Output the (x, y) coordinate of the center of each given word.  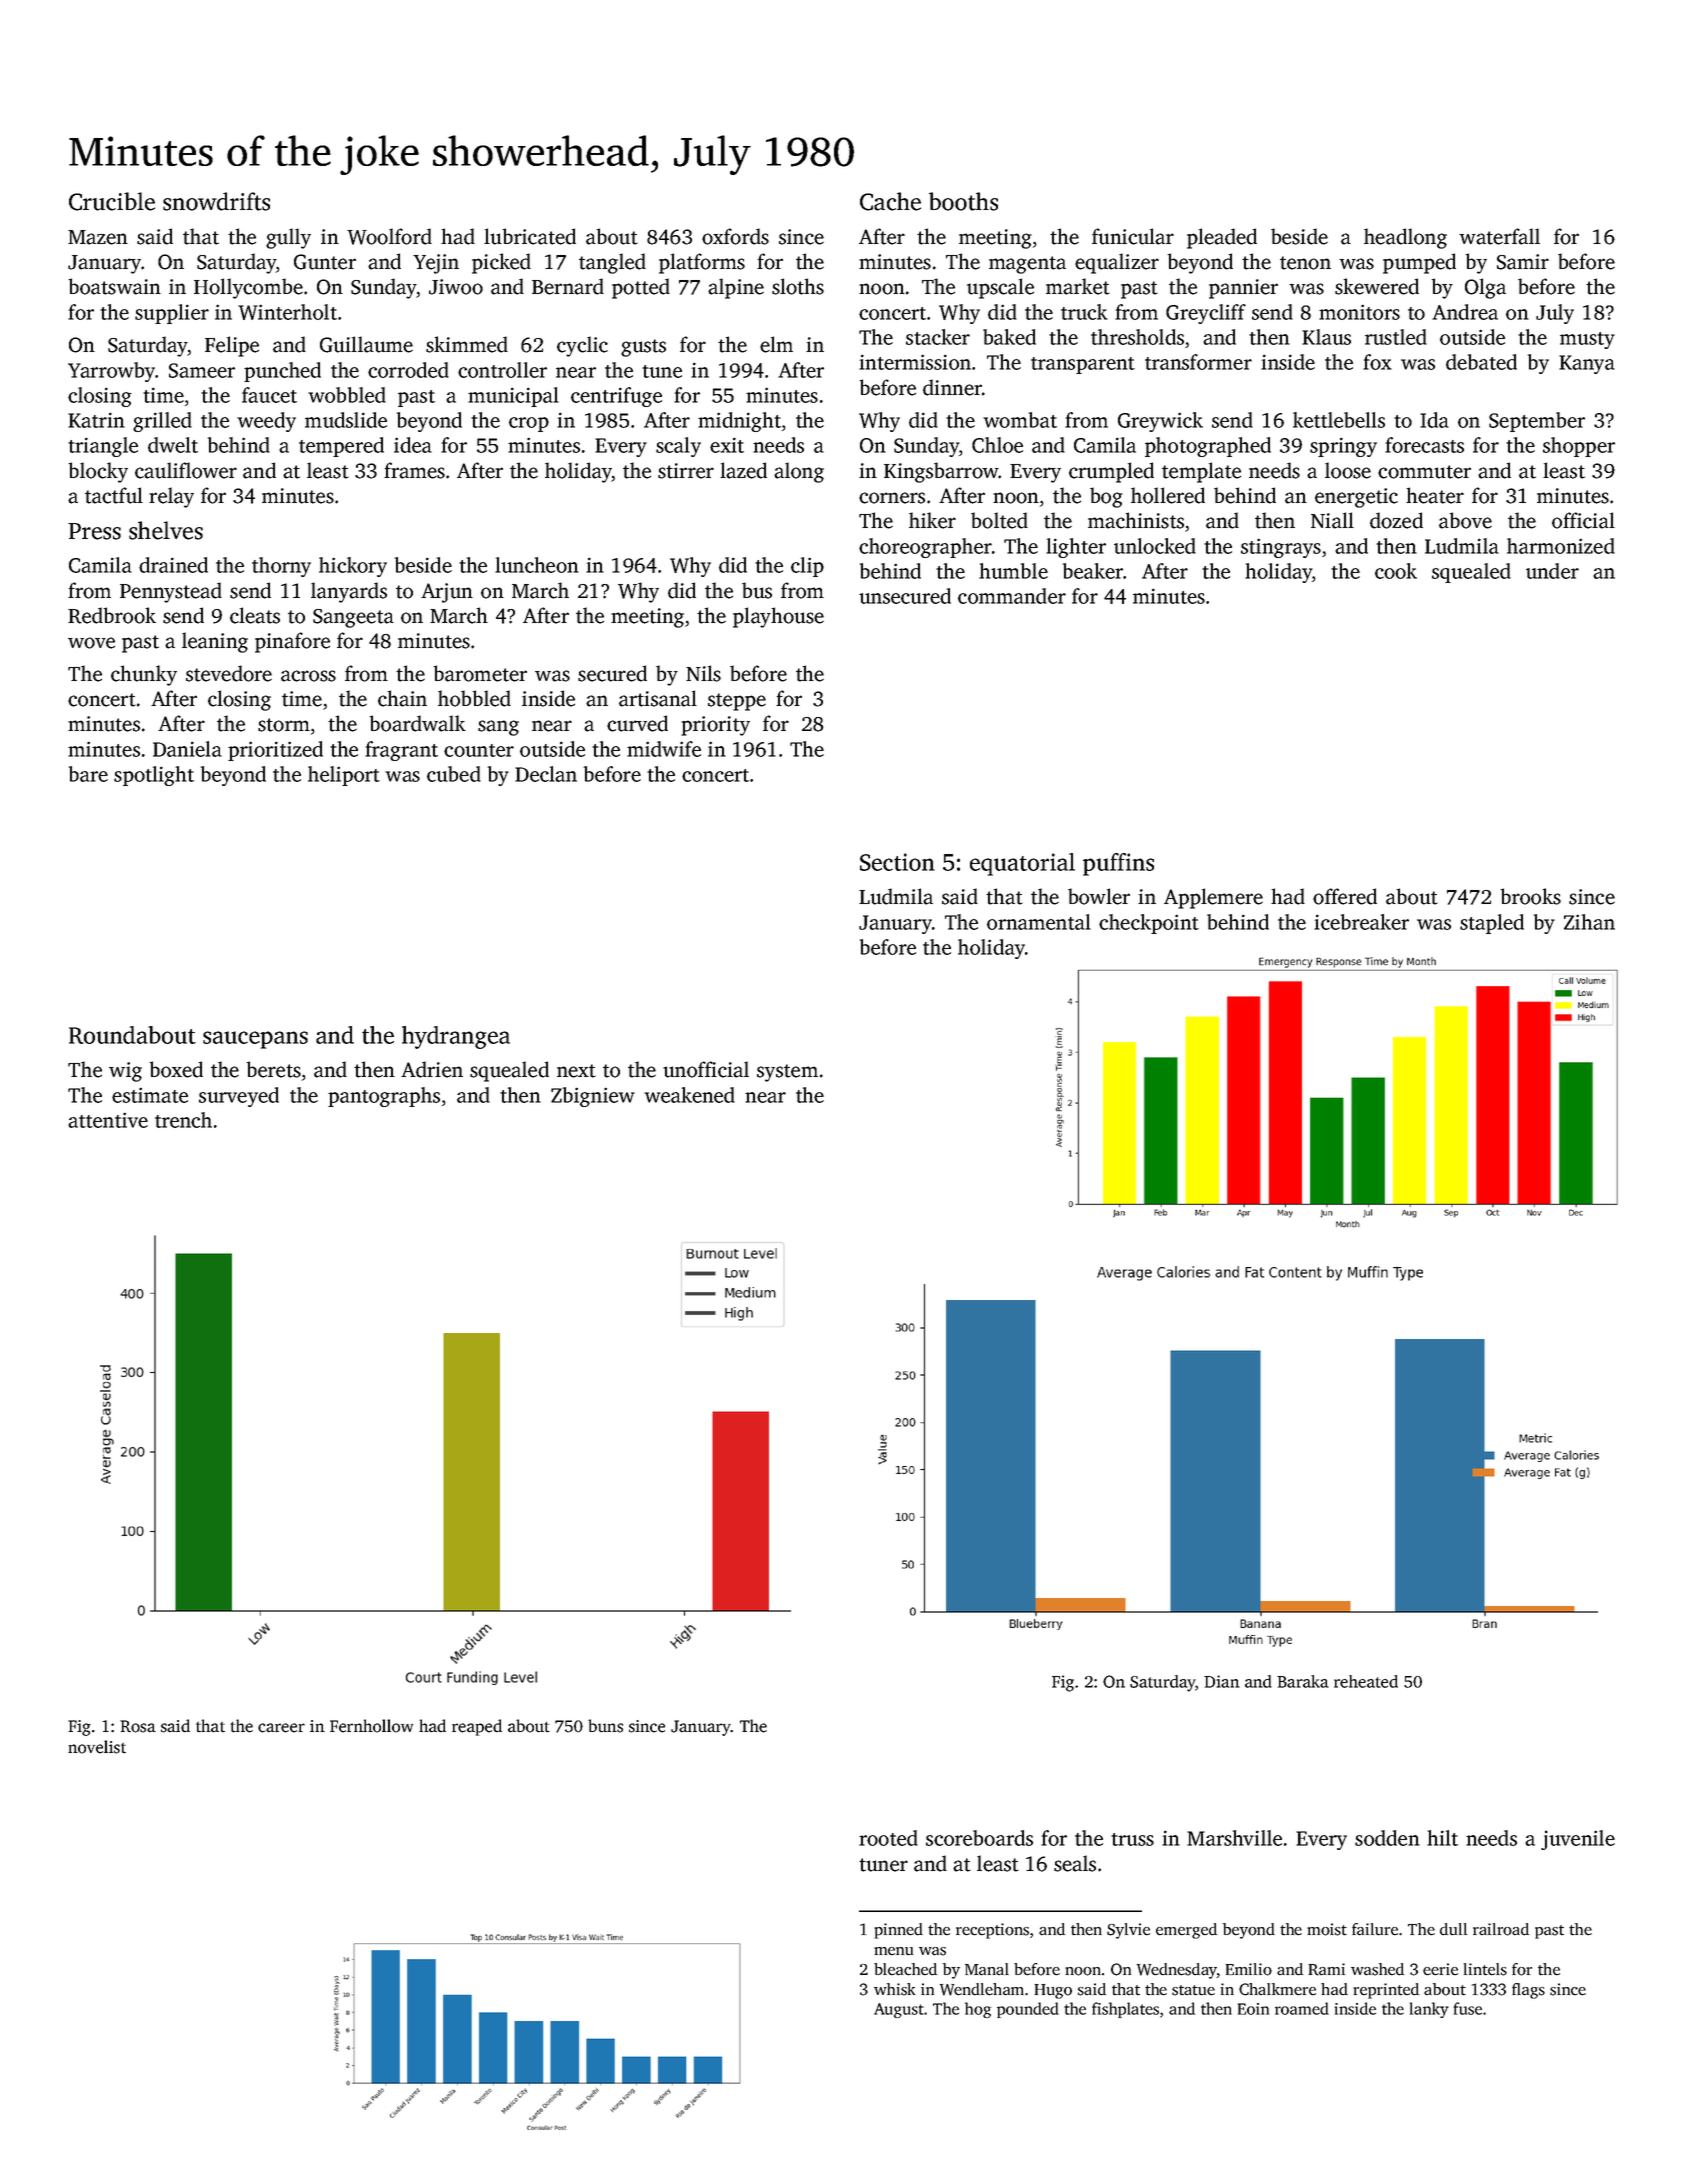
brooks (1530, 896)
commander (1012, 596)
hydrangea (456, 1037)
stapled (1492, 924)
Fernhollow (371, 1726)
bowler (1099, 896)
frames (414, 470)
